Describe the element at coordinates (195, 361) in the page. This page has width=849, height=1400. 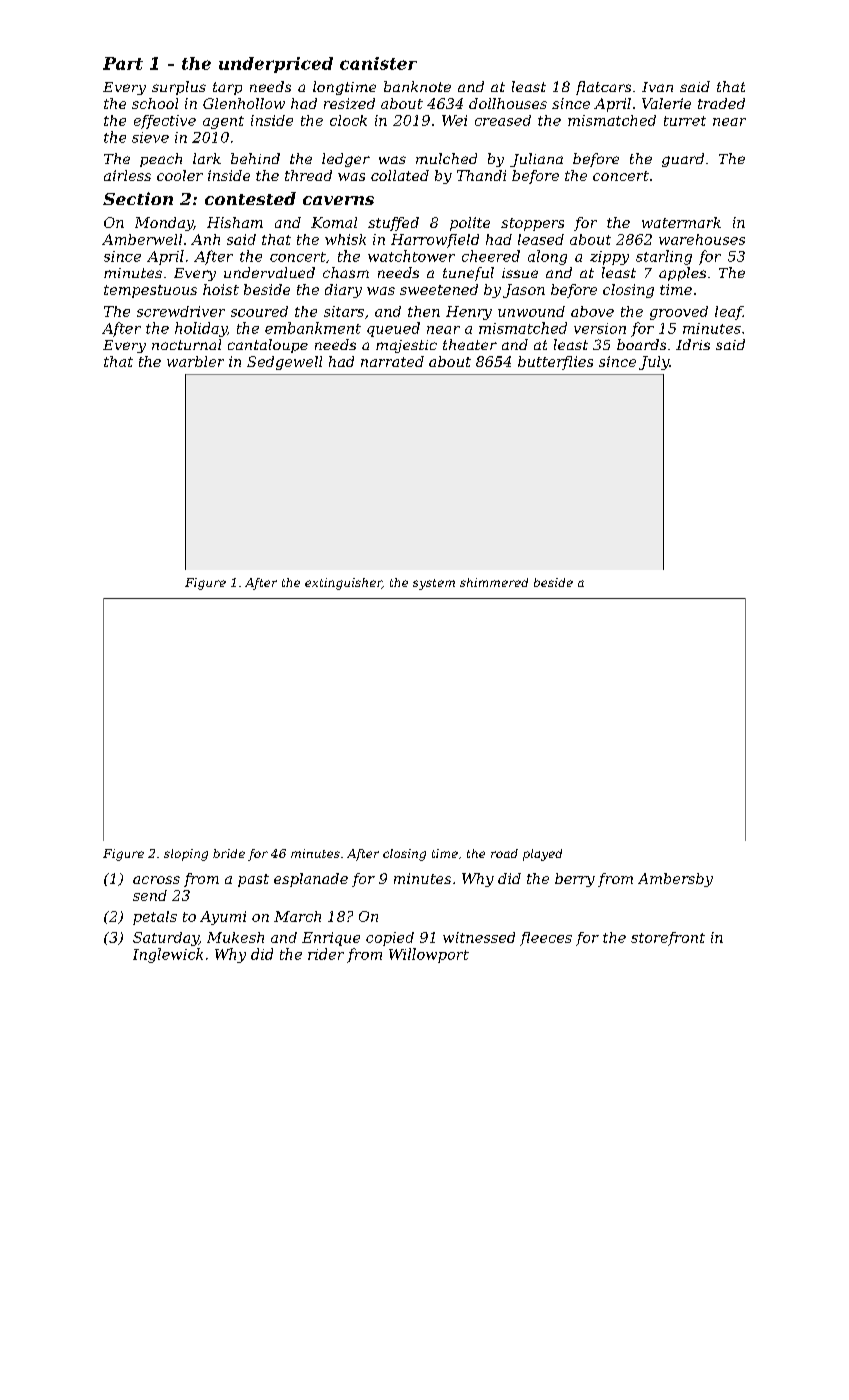
I see `warbler` at that location.
